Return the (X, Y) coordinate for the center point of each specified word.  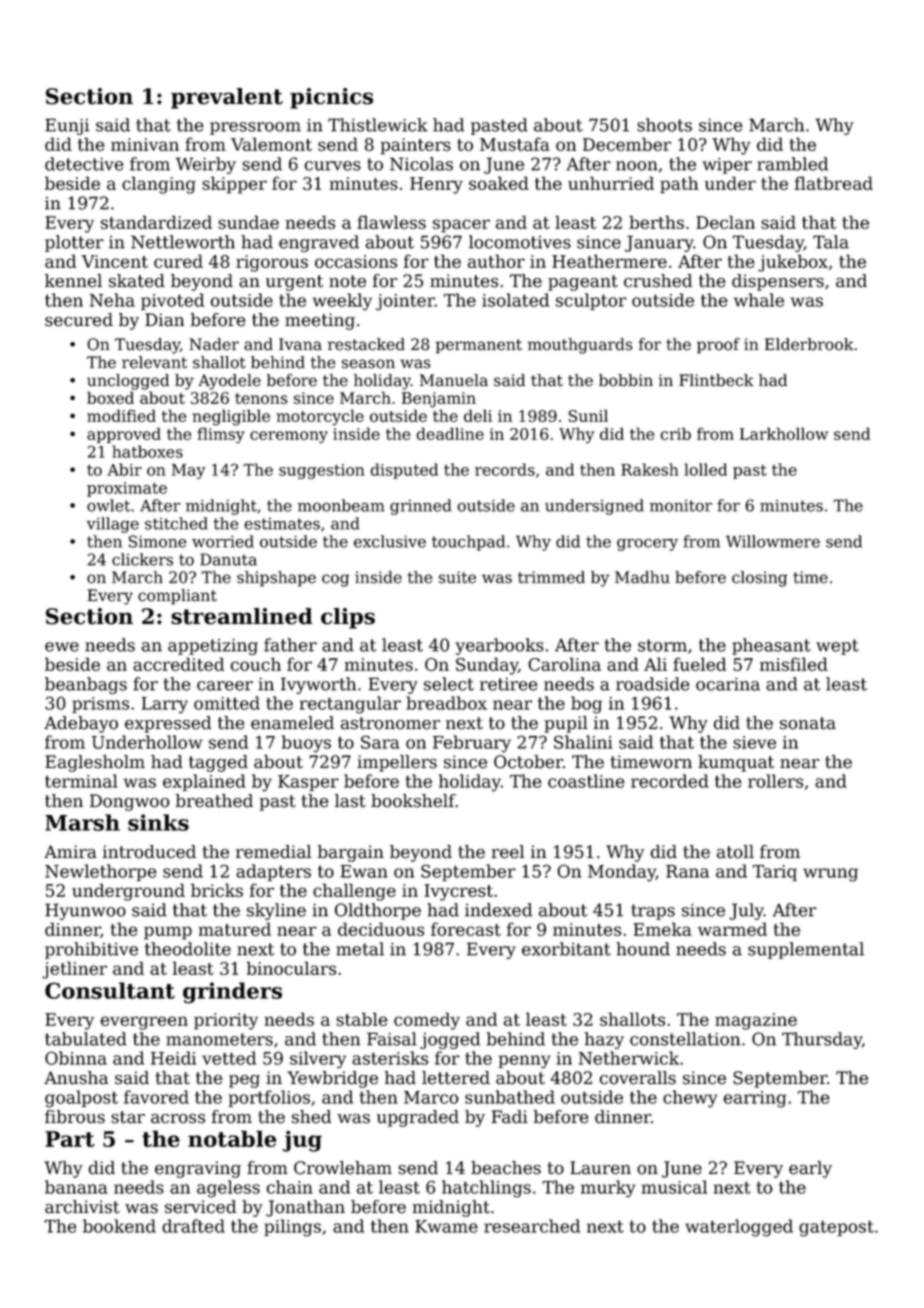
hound (643, 949)
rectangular (350, 705)
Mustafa (515, 144)
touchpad (468, 543)
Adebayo (81, 724)
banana (76, 1187)
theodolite (188, 949)
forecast (466, 929)
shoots (664, 125)
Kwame (446, 1226)
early (810, 1169)
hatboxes (147, 451)
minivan (145, 144)
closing (759, 579)
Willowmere (773, 541)
